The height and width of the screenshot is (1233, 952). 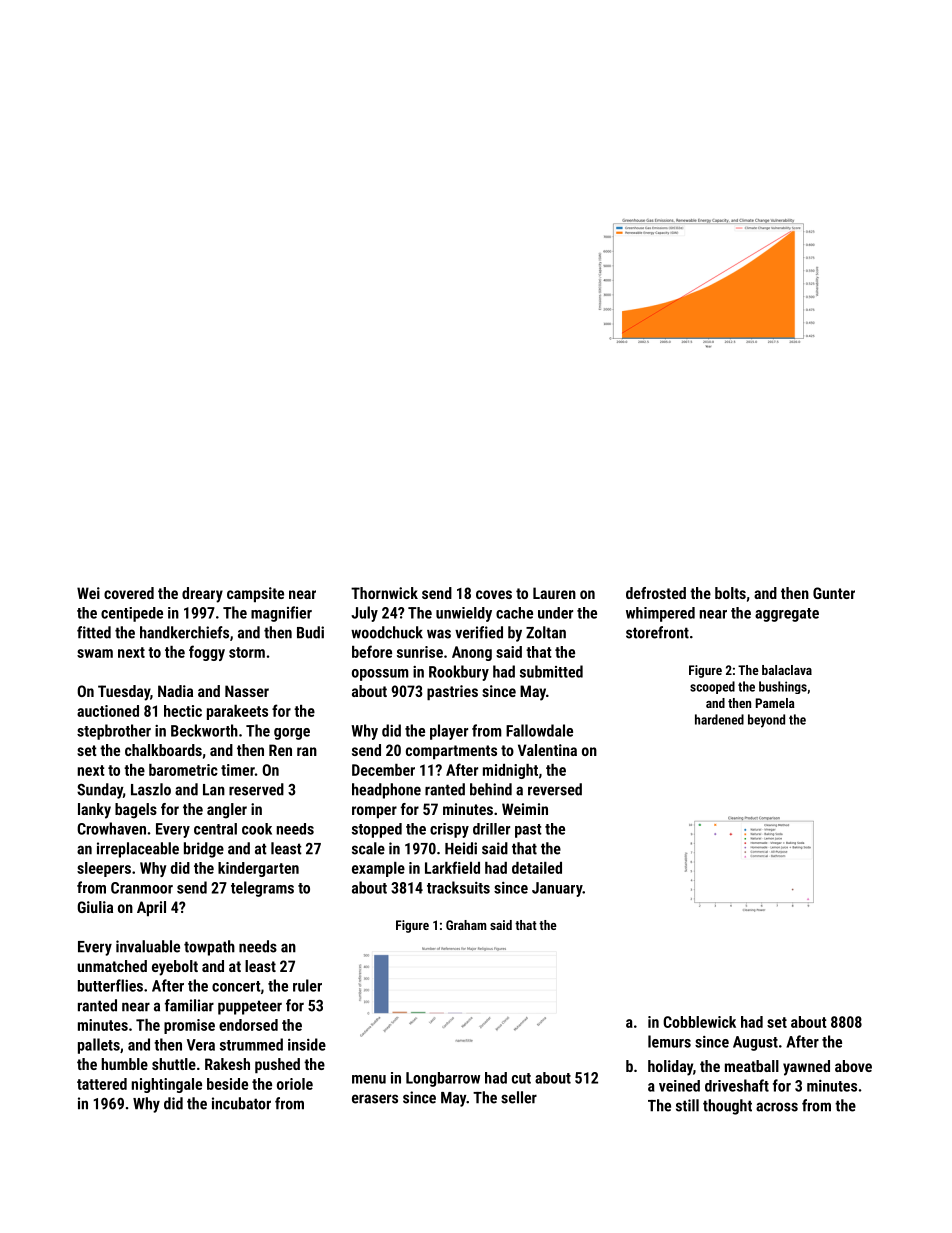 What do you see at coordinates (449, 830) in the screenshot?
I see `crispy` at bounding box center [449, 830].
